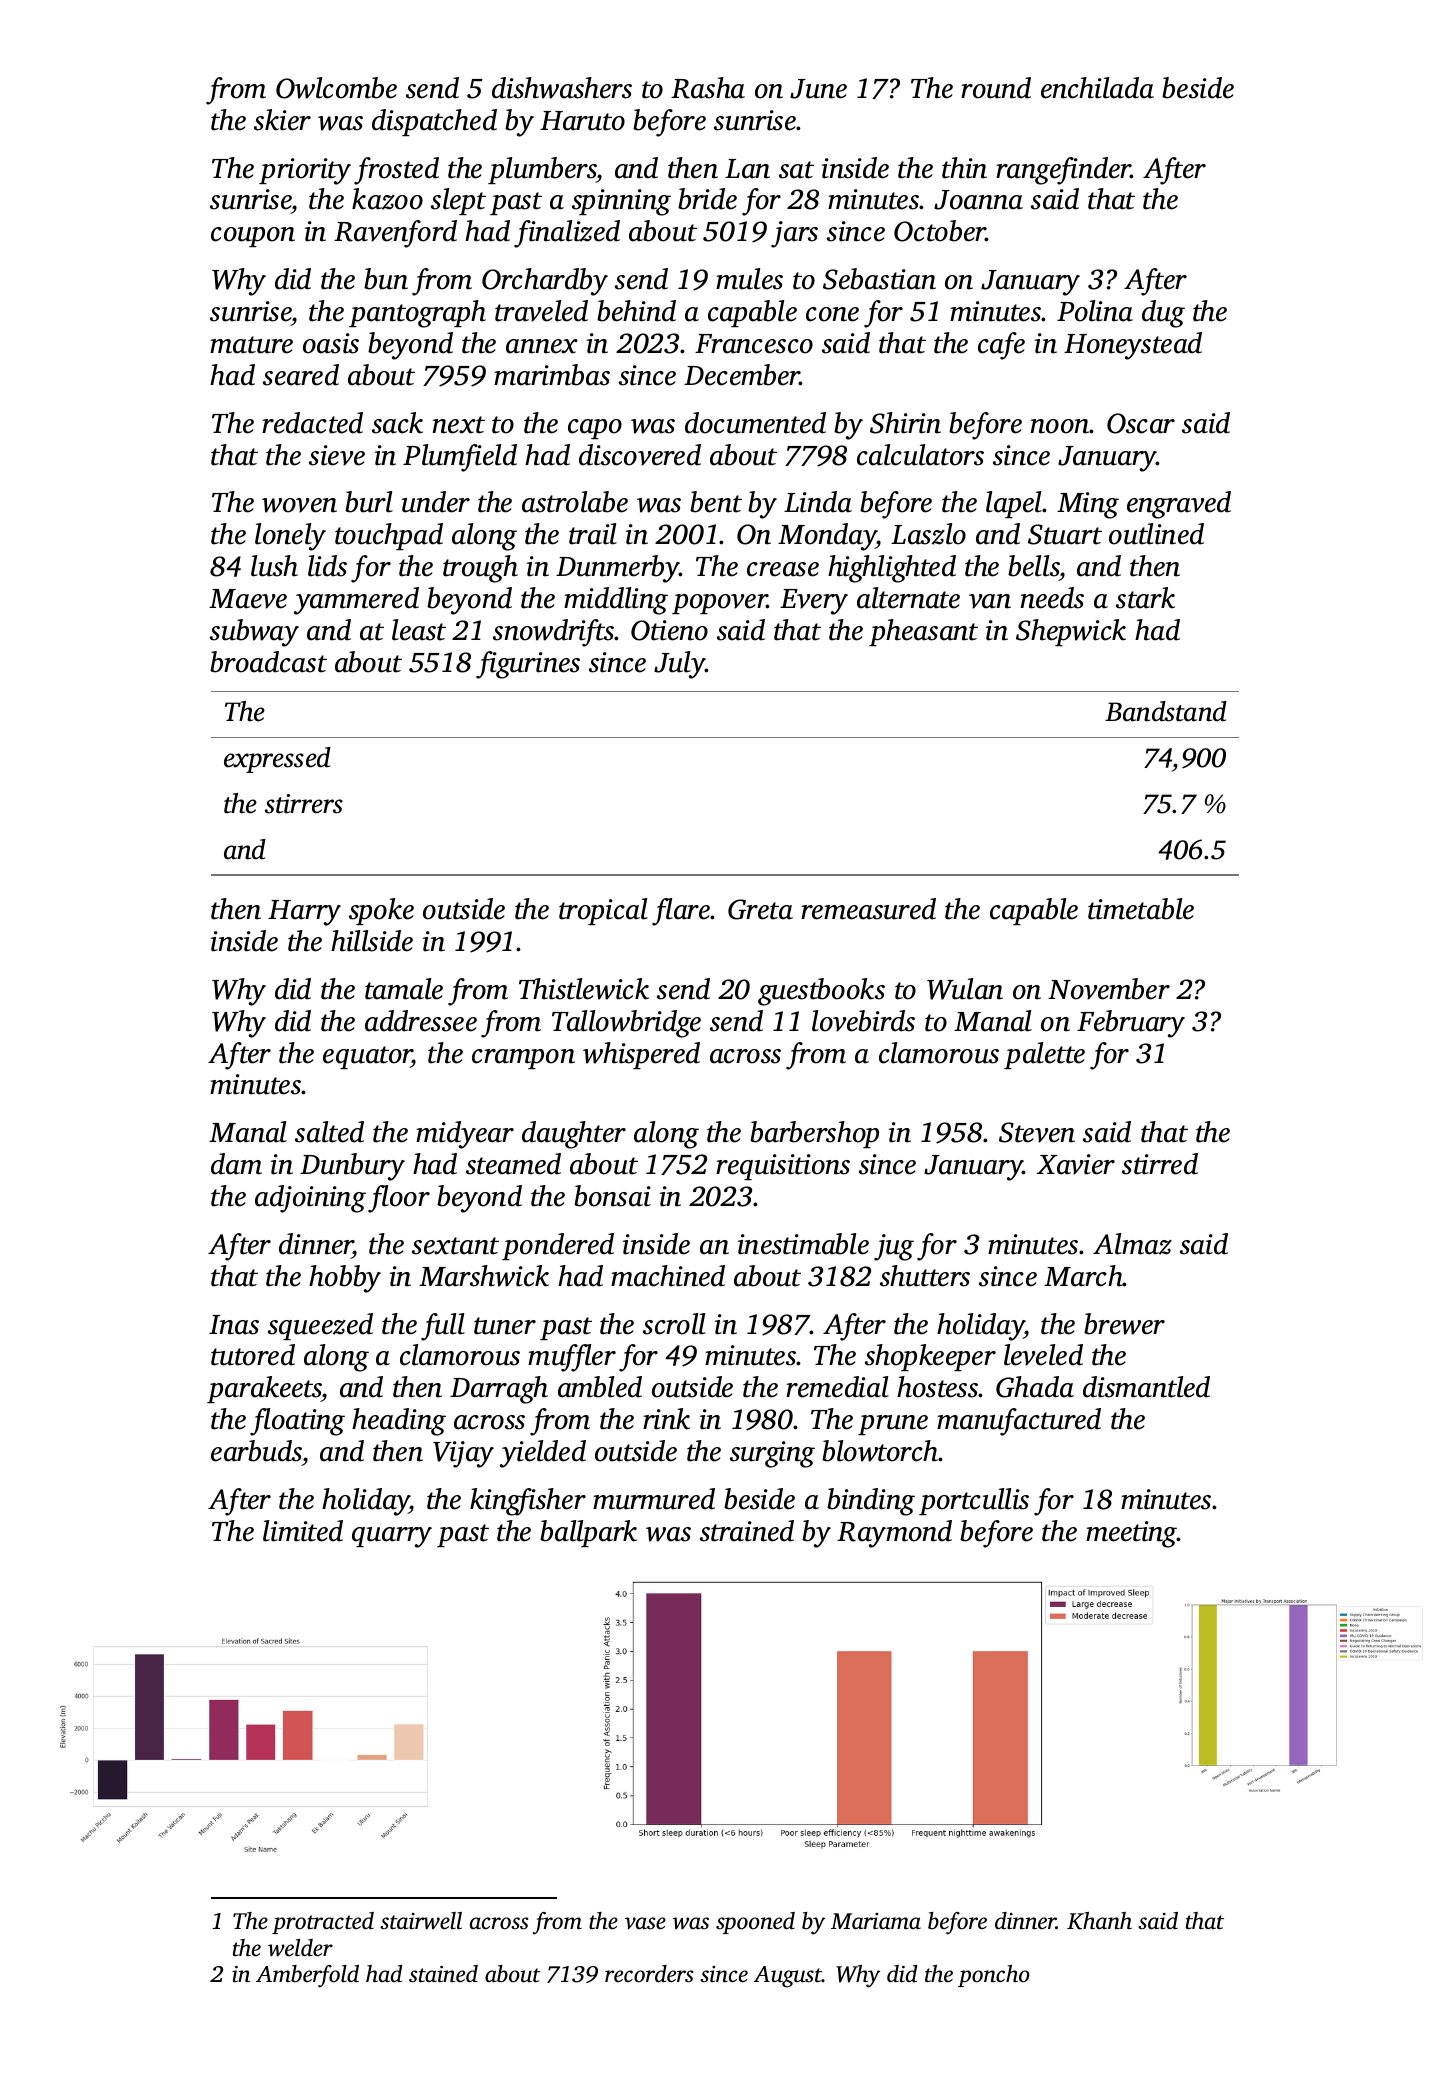 The width and height of the screenshot is (1450, 2100). I want to click on squeezed, so click(320, 1326).
